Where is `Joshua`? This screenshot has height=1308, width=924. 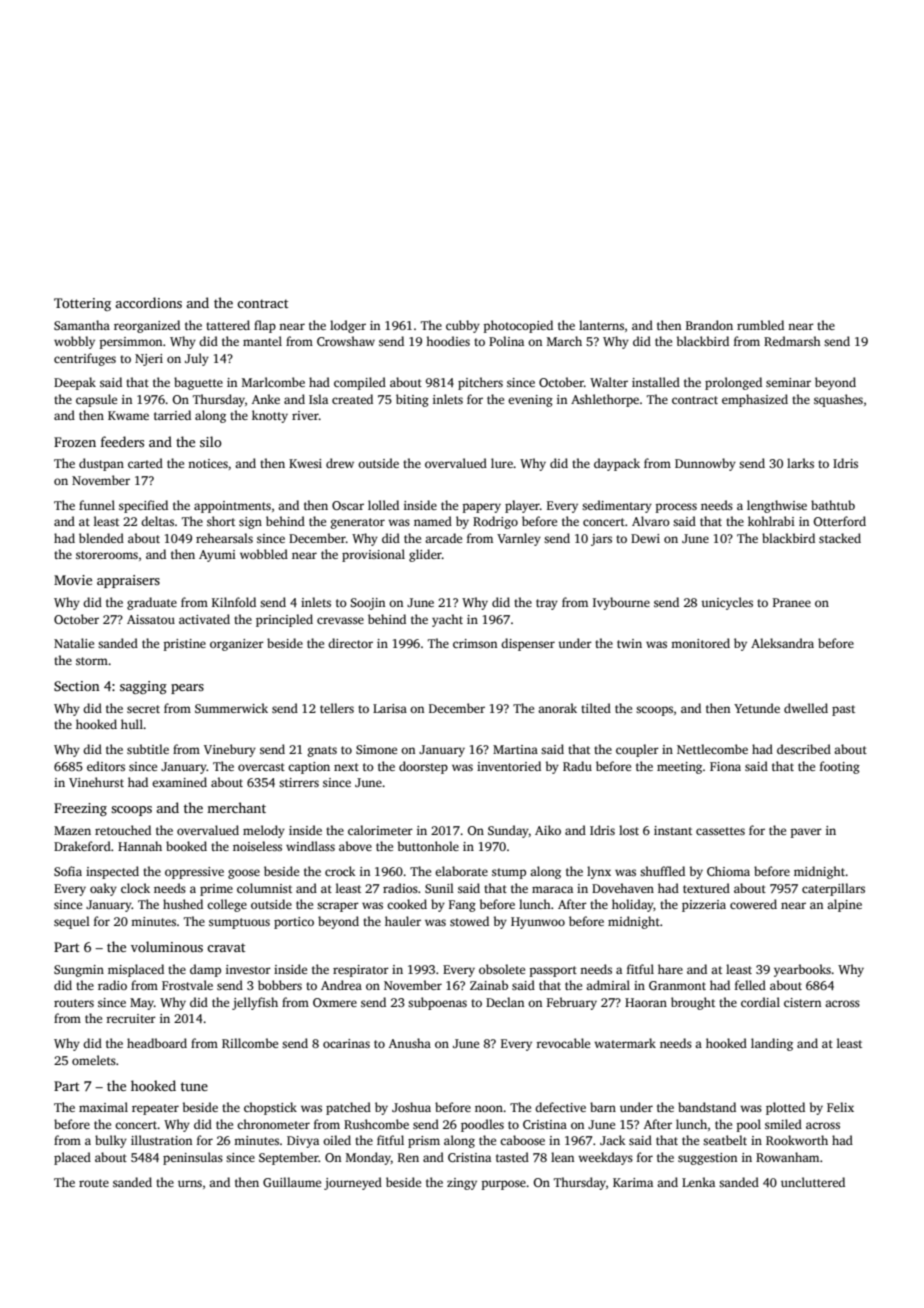
Joshua is located at coordinates (411, 1107).
